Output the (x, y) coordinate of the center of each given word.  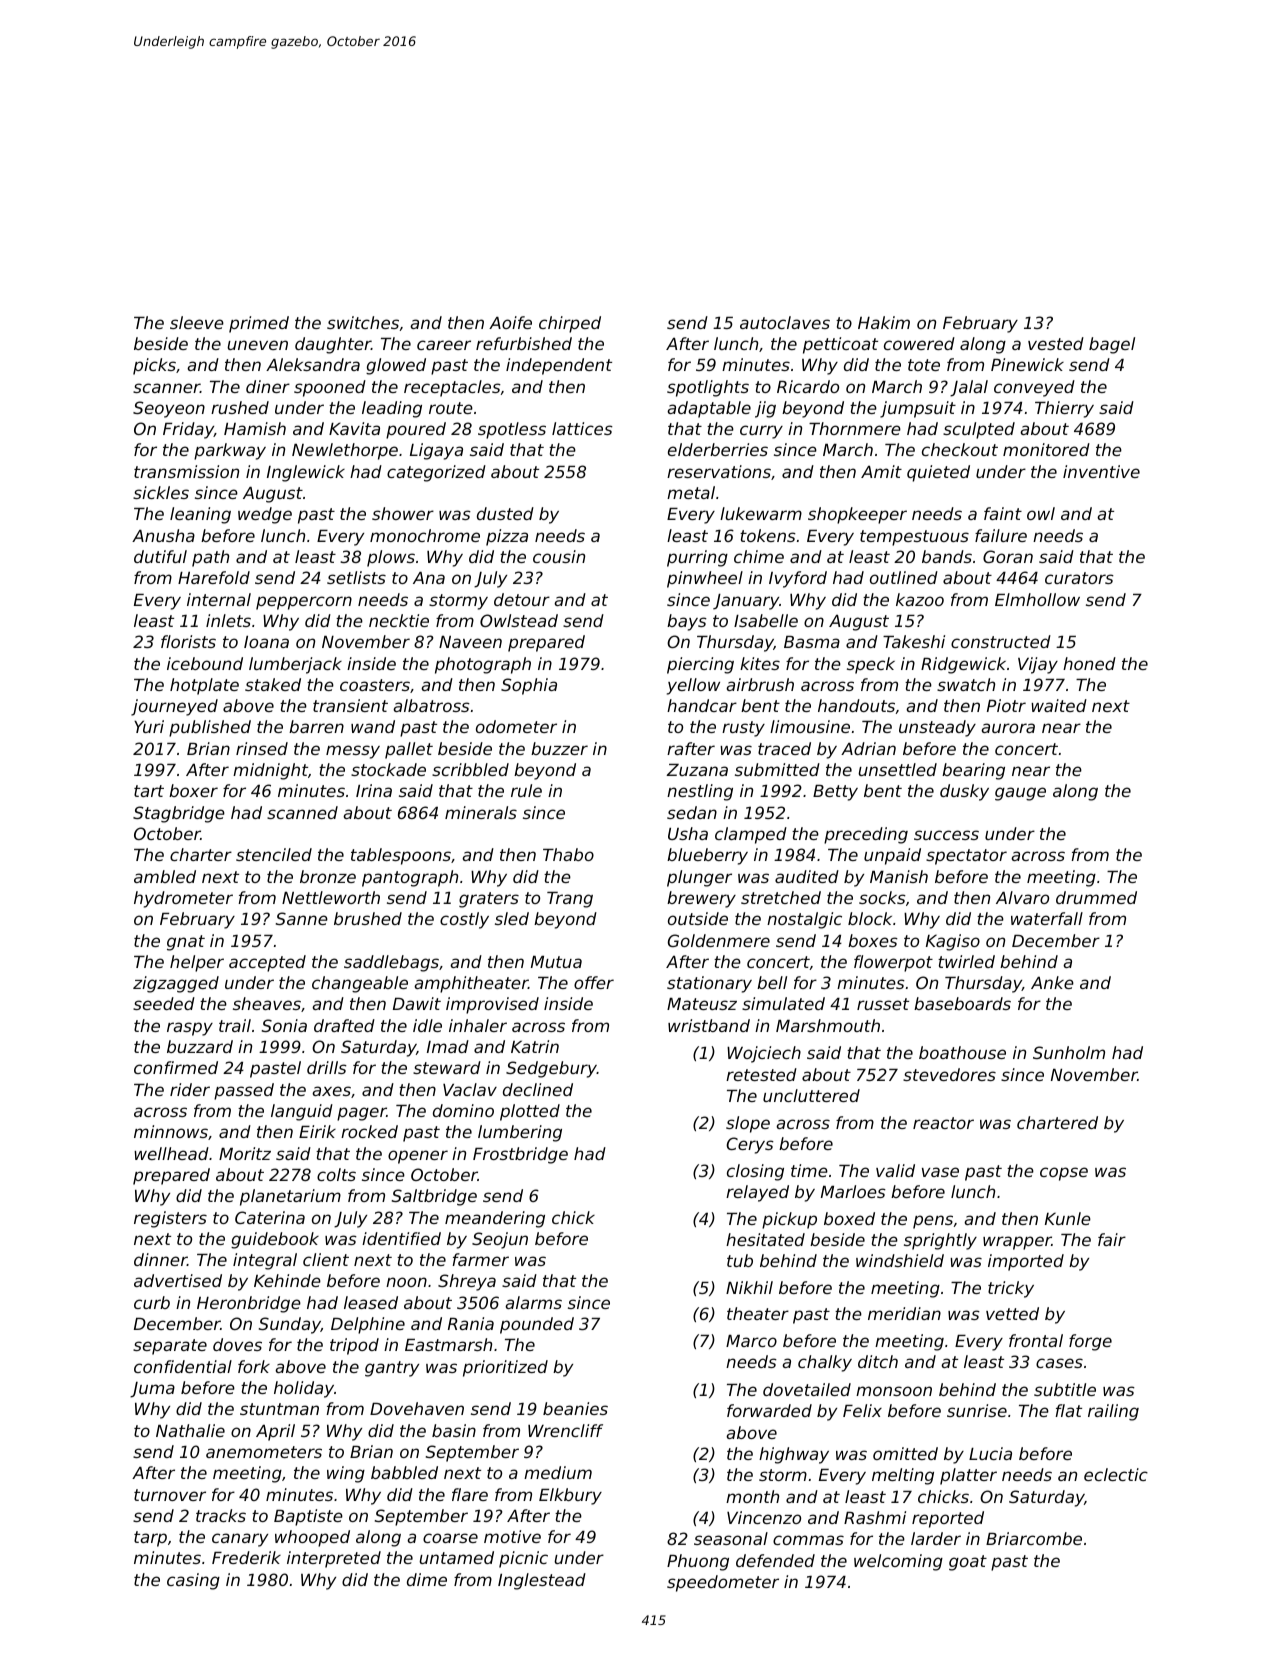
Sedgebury (551, 1069)
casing (193, 1581)
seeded (164, 1003)
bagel (1112, 345)
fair (1112, 1239)
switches (363, 322)
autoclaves (785, 322)
